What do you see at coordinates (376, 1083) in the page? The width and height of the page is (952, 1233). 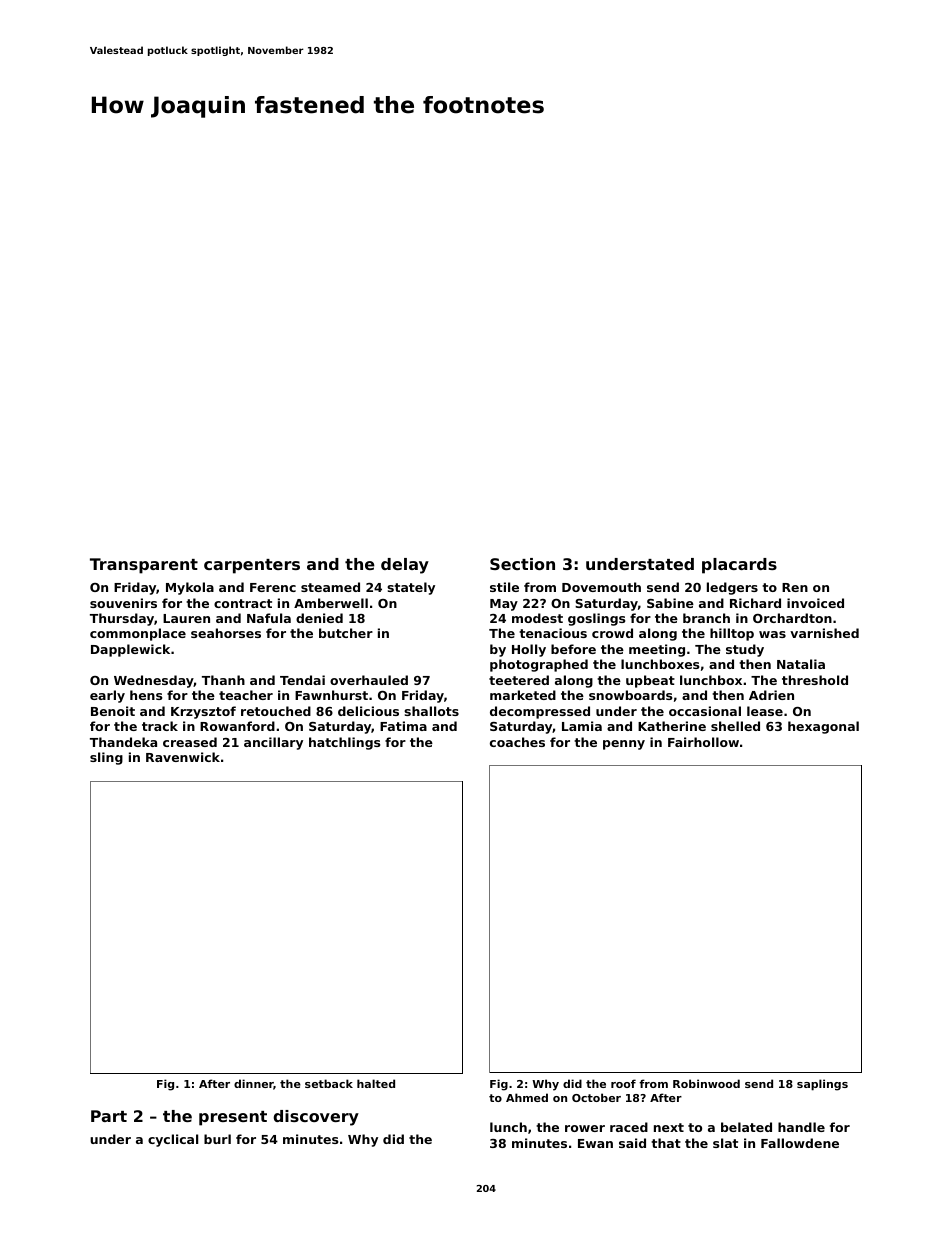 I see `halted` at bounding box center [376, 1083].
